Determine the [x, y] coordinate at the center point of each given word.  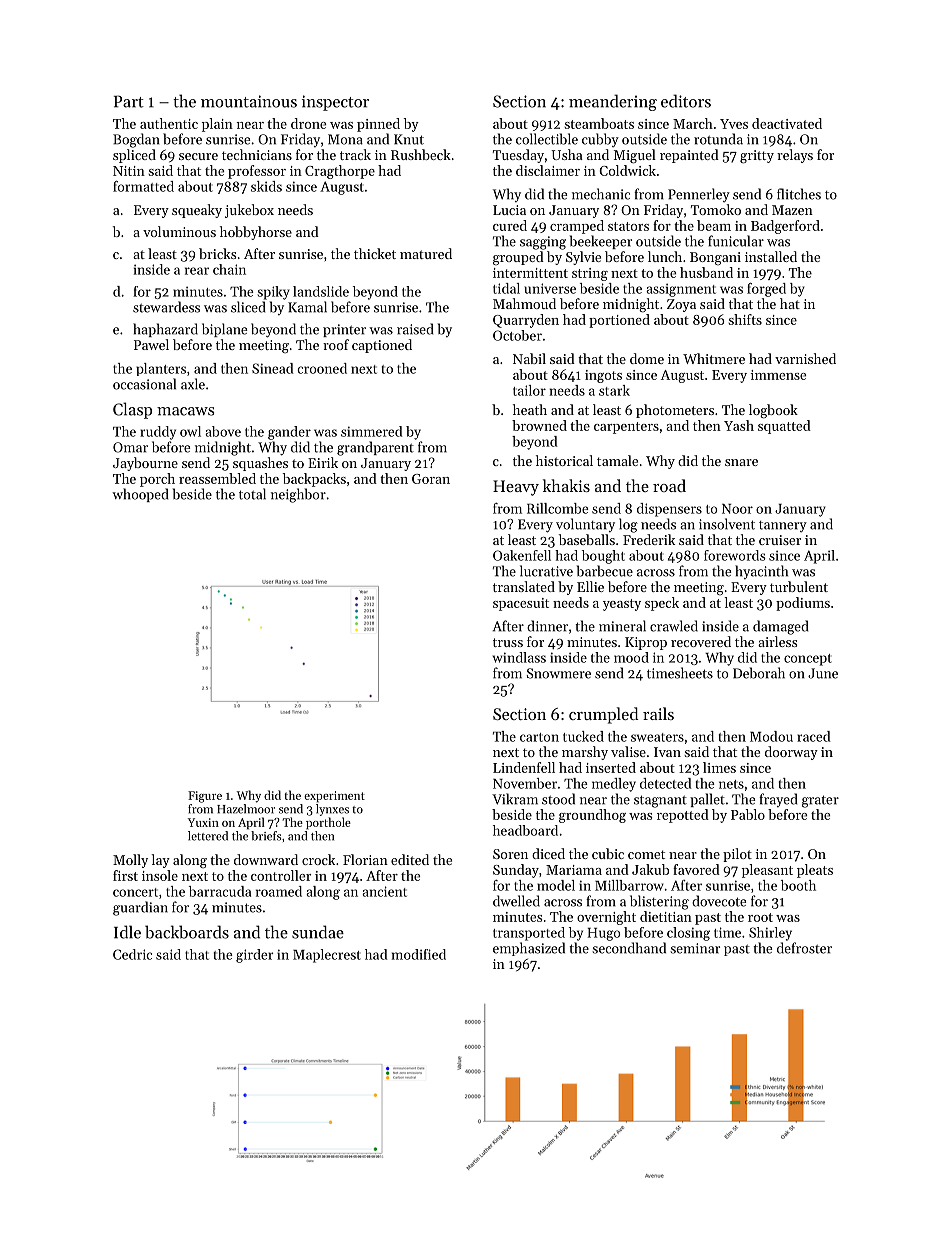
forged [766, 290]
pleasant [767, 871]
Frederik [649, 539]
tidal [506, 288]
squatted [784, 427]
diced [548, 853]
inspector [335, 103]
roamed [279, 891]
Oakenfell [522, 555]
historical [564, 460]
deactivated [787, 123]
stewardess [166, 307]
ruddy [158, 433]
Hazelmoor [246, 809]
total [252, 494]
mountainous [249, 101]
